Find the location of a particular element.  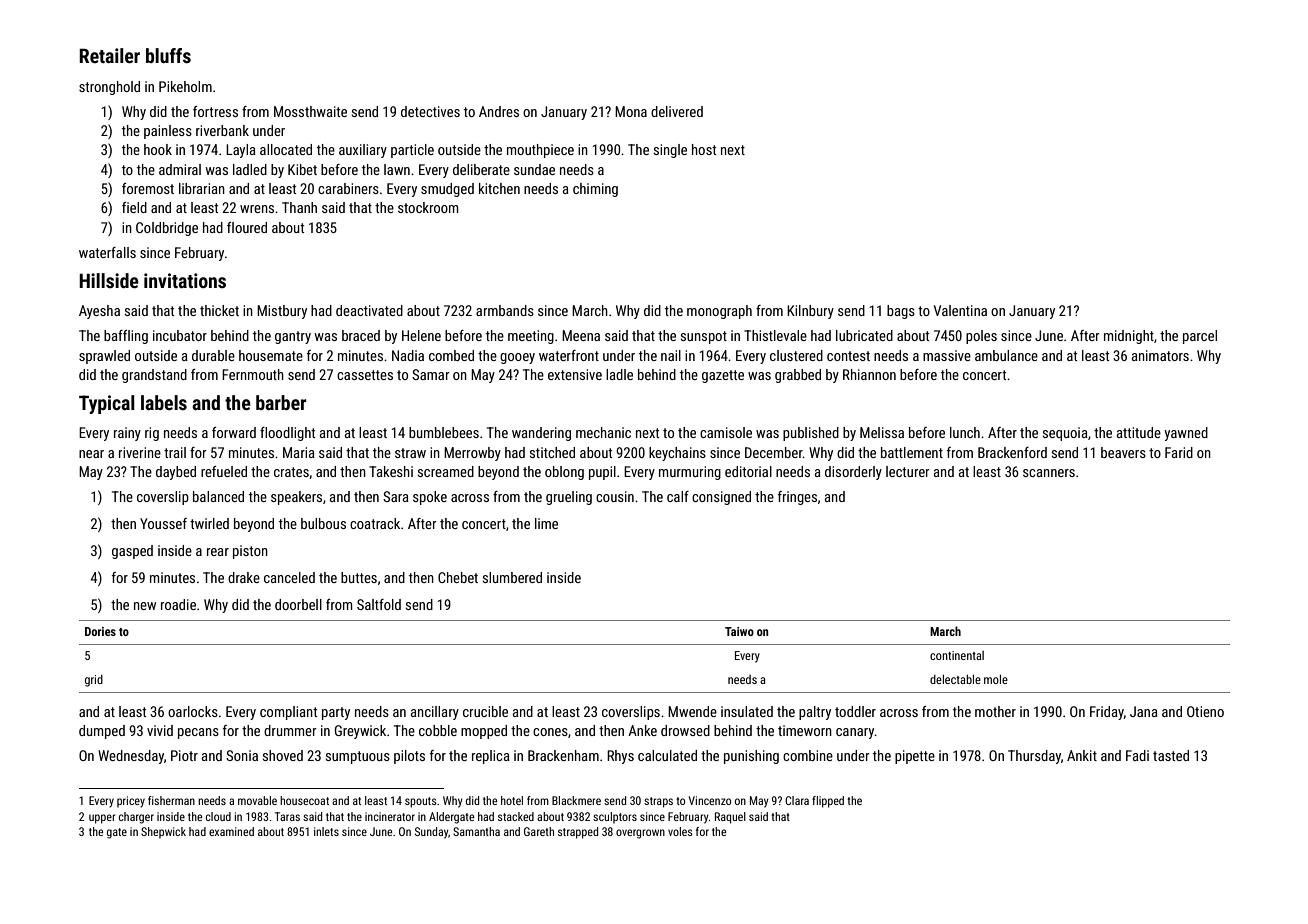

delivered is located at coordinates (677, 111).
